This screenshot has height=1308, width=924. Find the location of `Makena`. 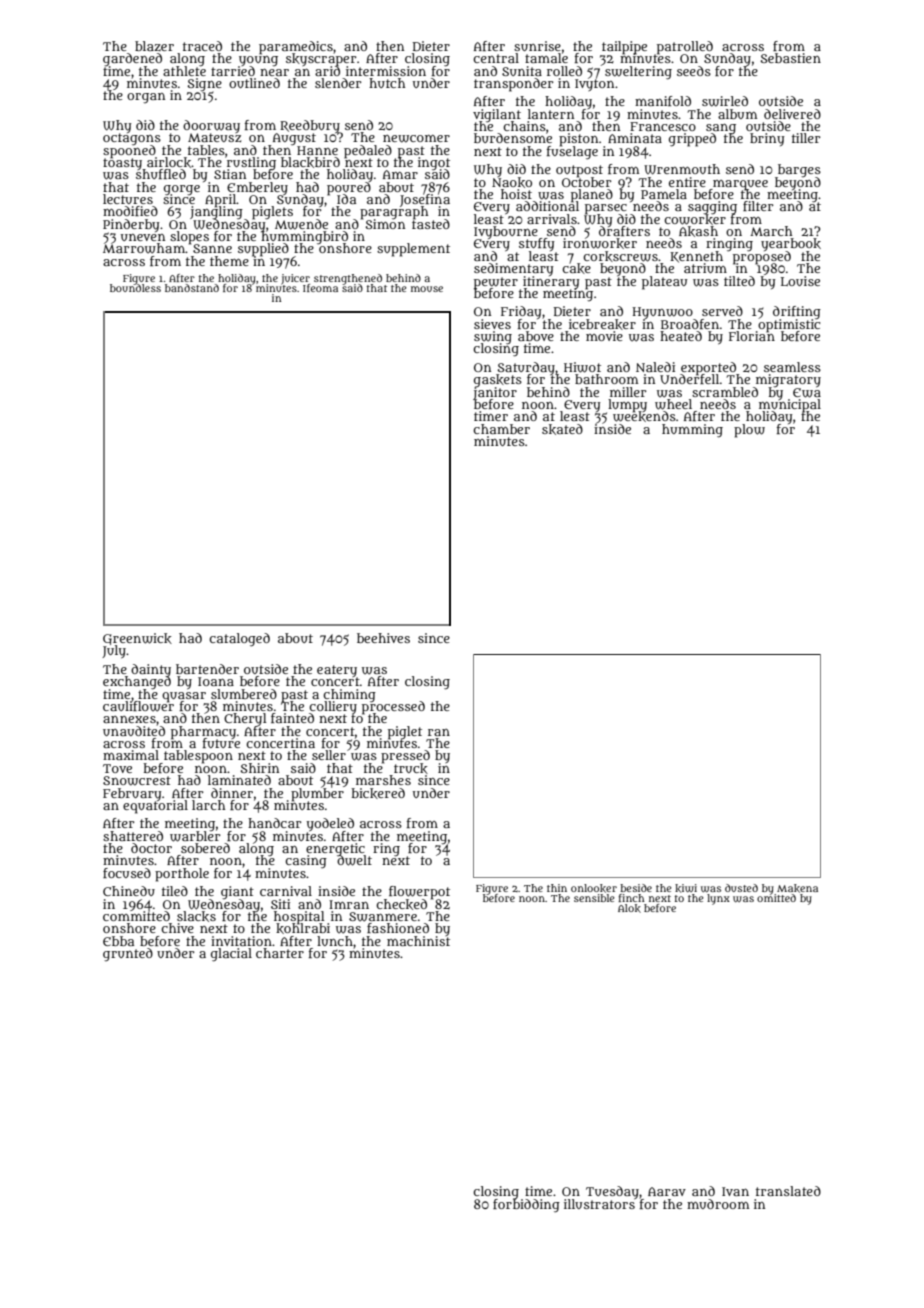

Makena is located at coordinates (797, 888).
